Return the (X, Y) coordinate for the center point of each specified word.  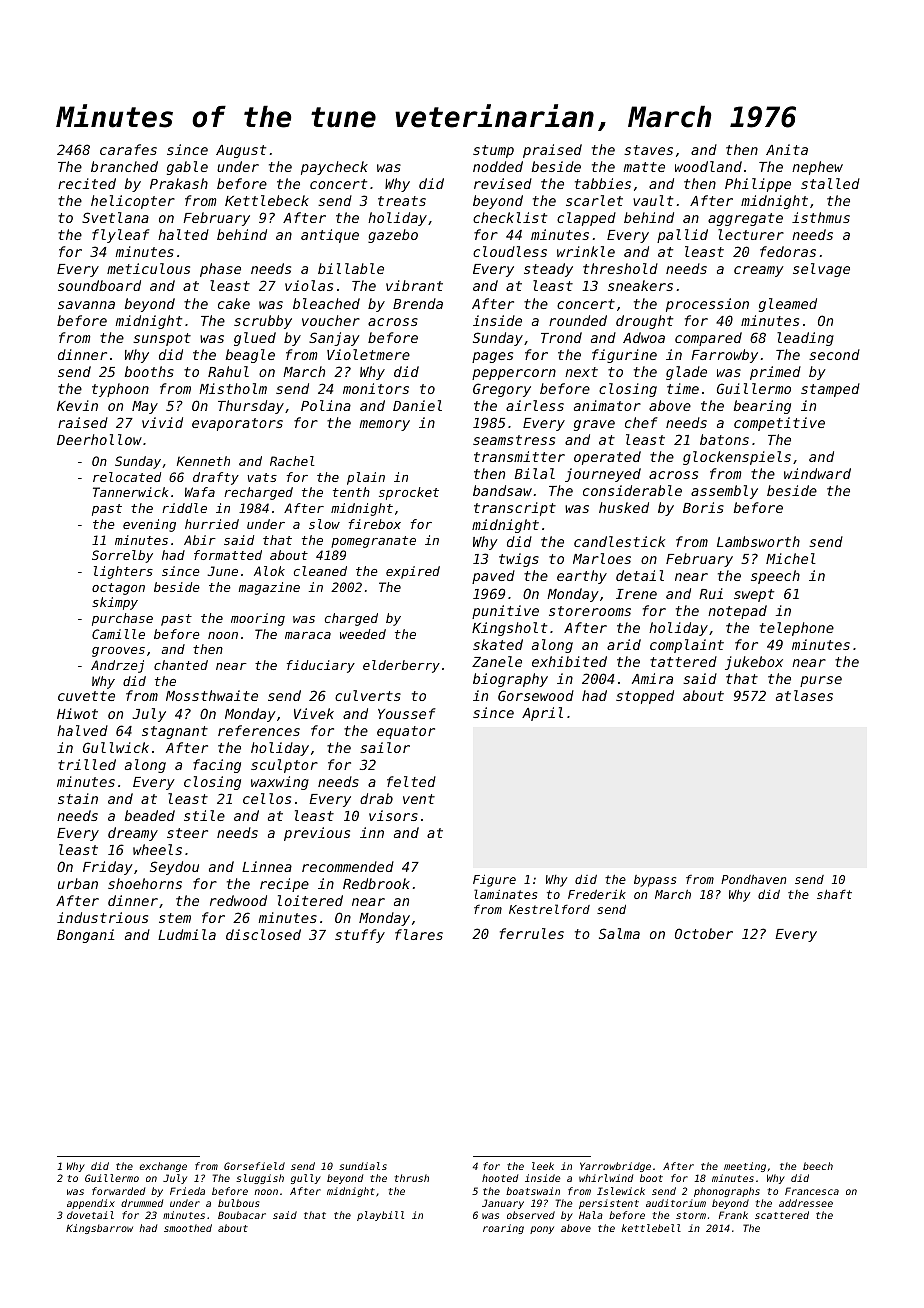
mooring (258, 619)
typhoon (120, 390)
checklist (510, 217)
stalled (830, 183)
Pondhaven (753, 879)
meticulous (148, 268)
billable (351, 268)
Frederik (597, 894)
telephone (797, 629)
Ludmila (187, 934)
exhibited (569, 661)
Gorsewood (536, 695)
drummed (142, 1203)
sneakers (640, 285)
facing (217, 766)
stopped (645, 697)
